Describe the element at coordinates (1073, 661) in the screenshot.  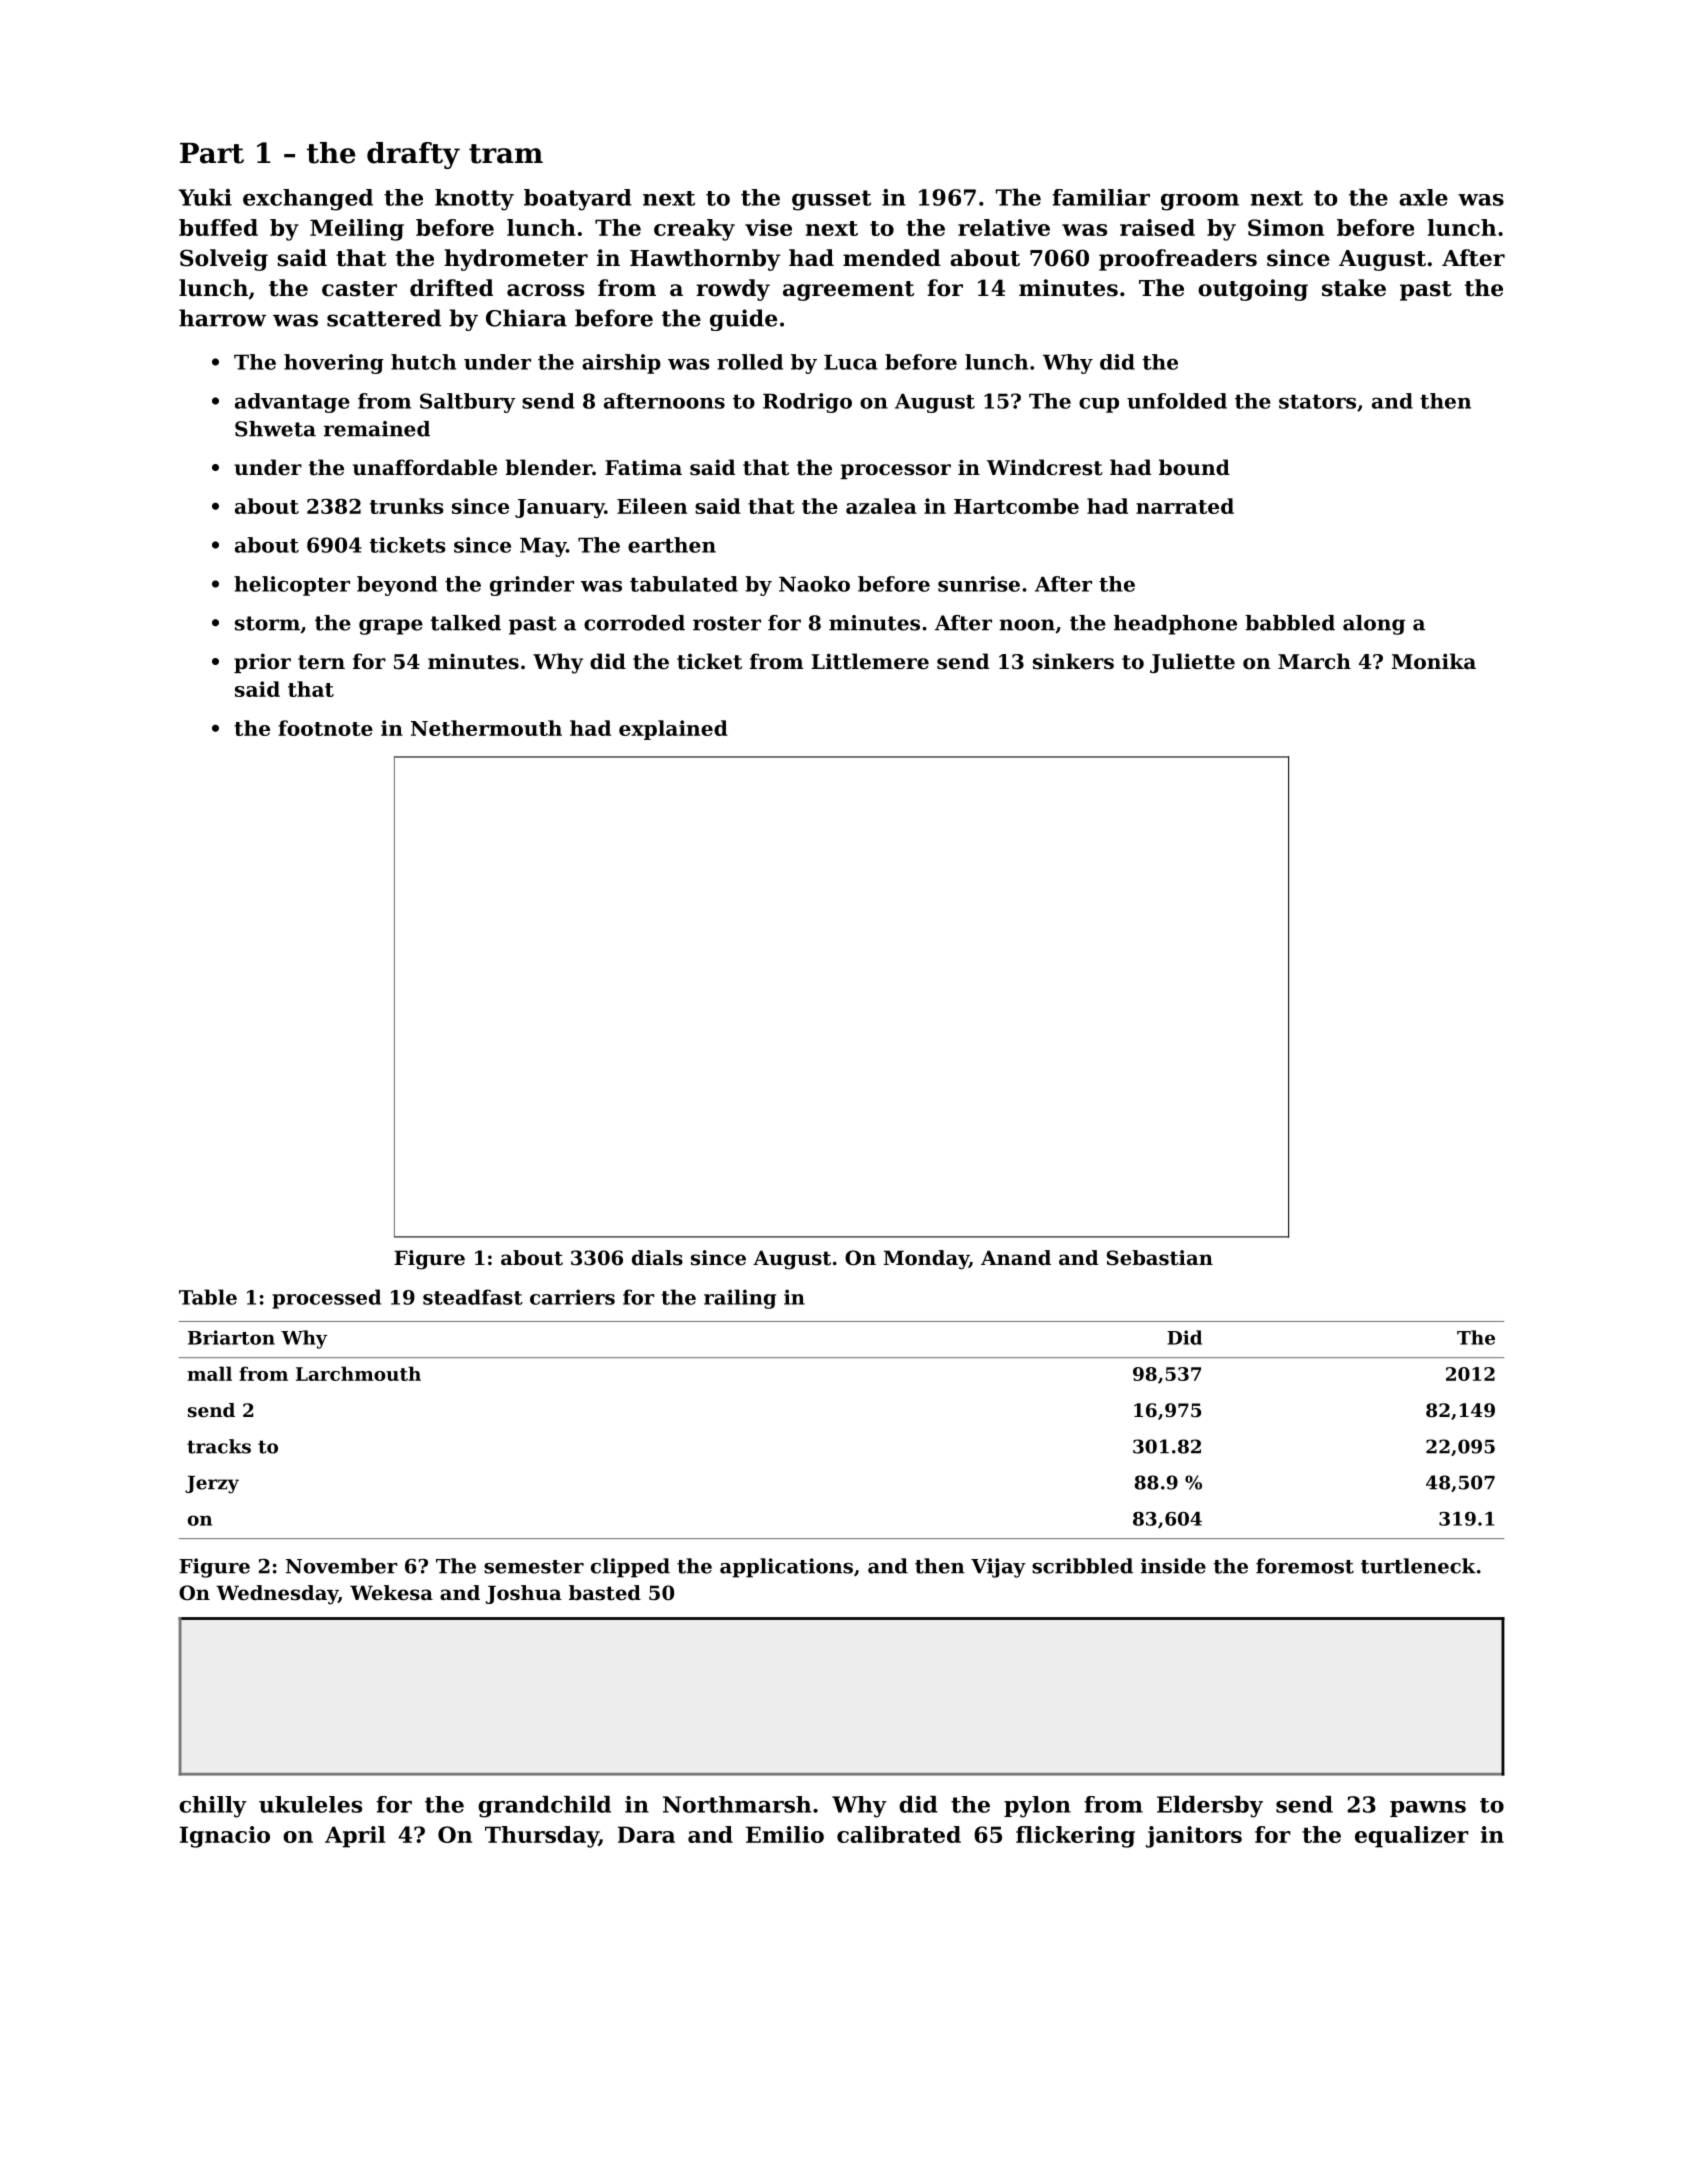
I see `sinkers` at that location.
